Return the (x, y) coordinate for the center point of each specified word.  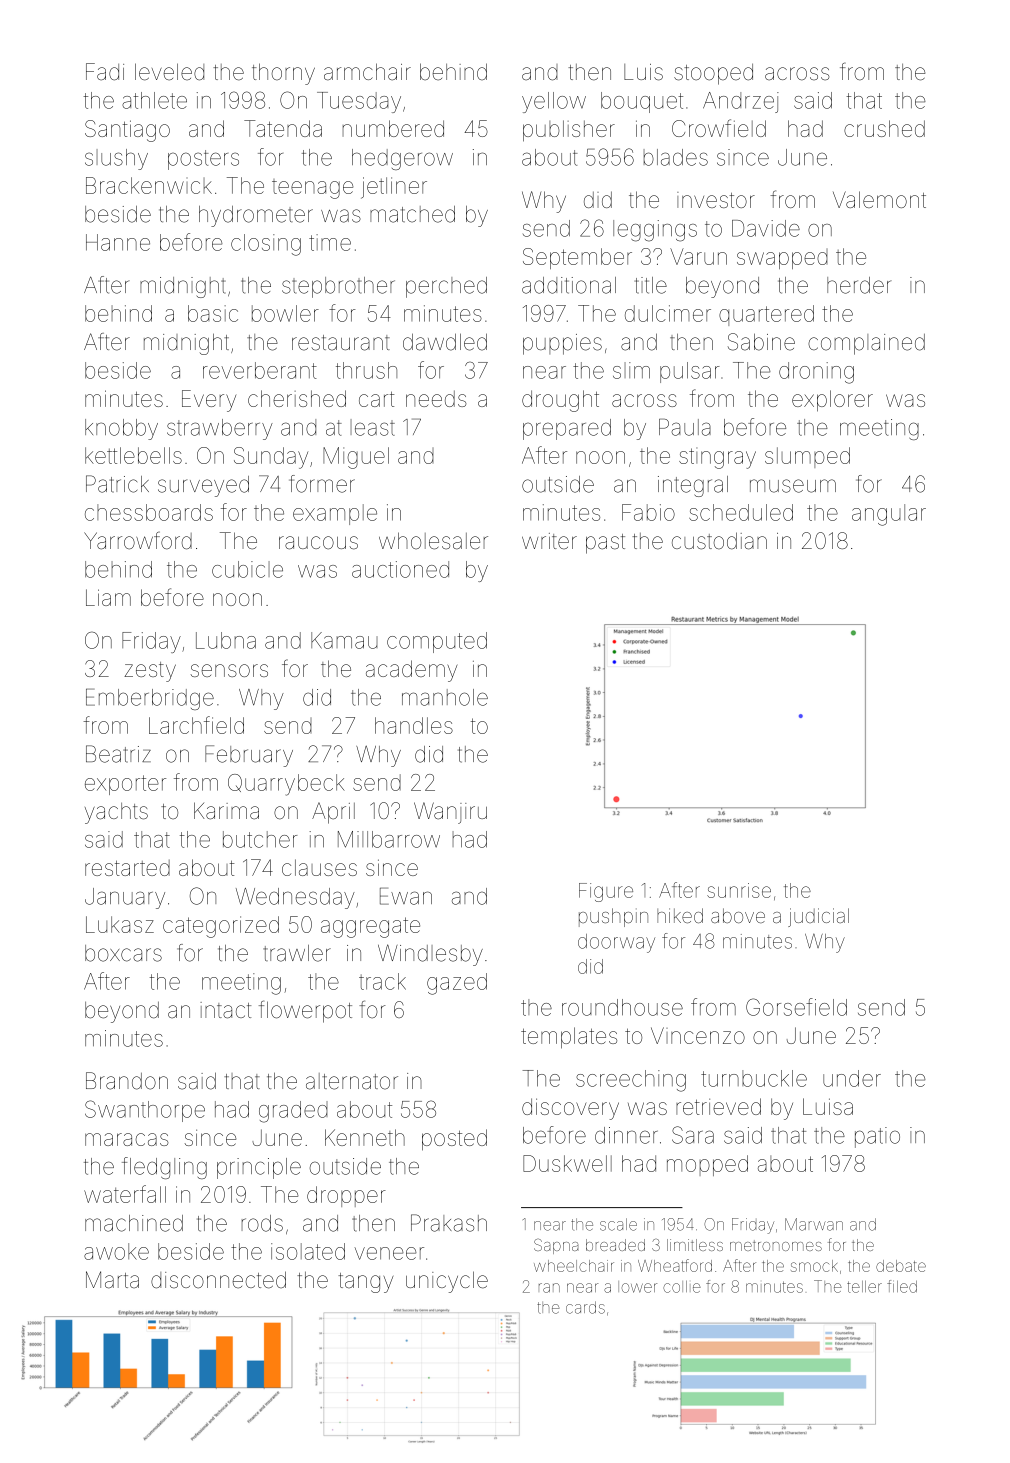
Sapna (556, 1246)
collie (682, 1287)
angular (889, 515)
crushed (884, 128)
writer (549, 541)
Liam (108, 597)
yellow (554, 102)
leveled (169, 72)
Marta (112, 1280)
